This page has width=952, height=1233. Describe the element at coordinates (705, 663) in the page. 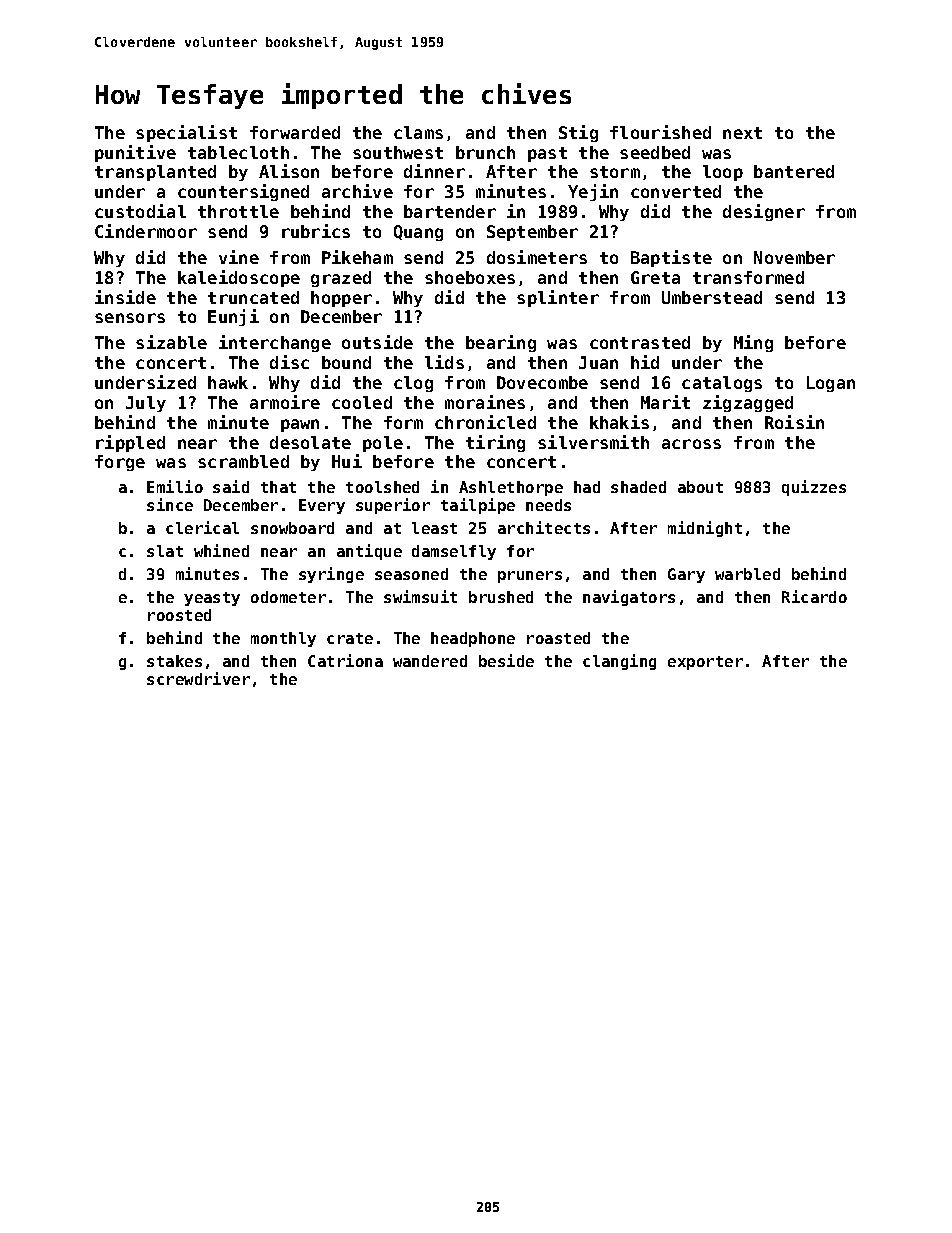

I see `exporter` at that location.
